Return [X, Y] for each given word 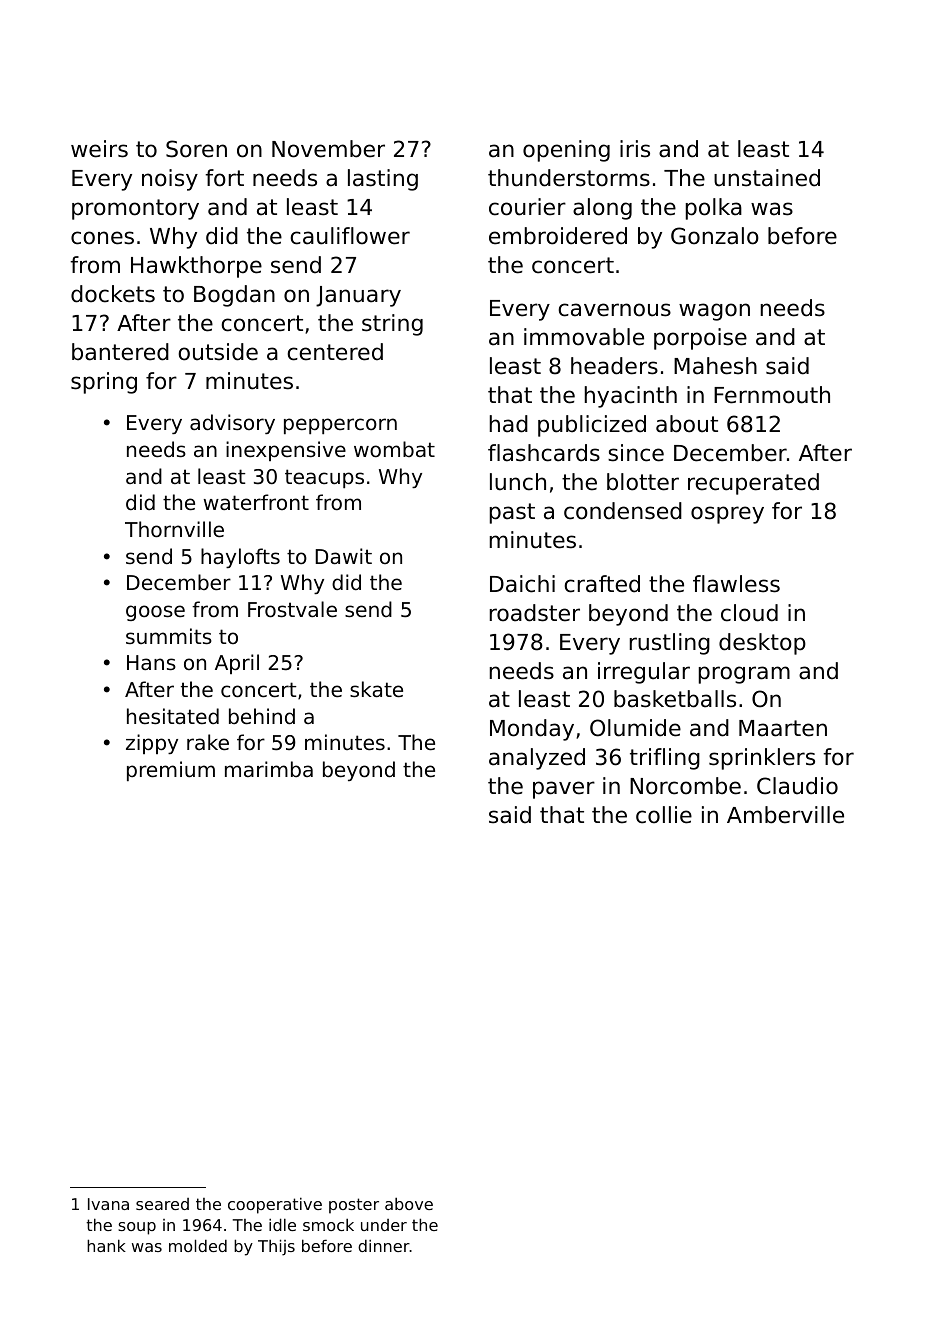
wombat [394, 449]
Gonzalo [715, 236]
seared [162, 1204]
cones [102, 238]
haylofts [240, 558]
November [328, 149]
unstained [767, 178]
